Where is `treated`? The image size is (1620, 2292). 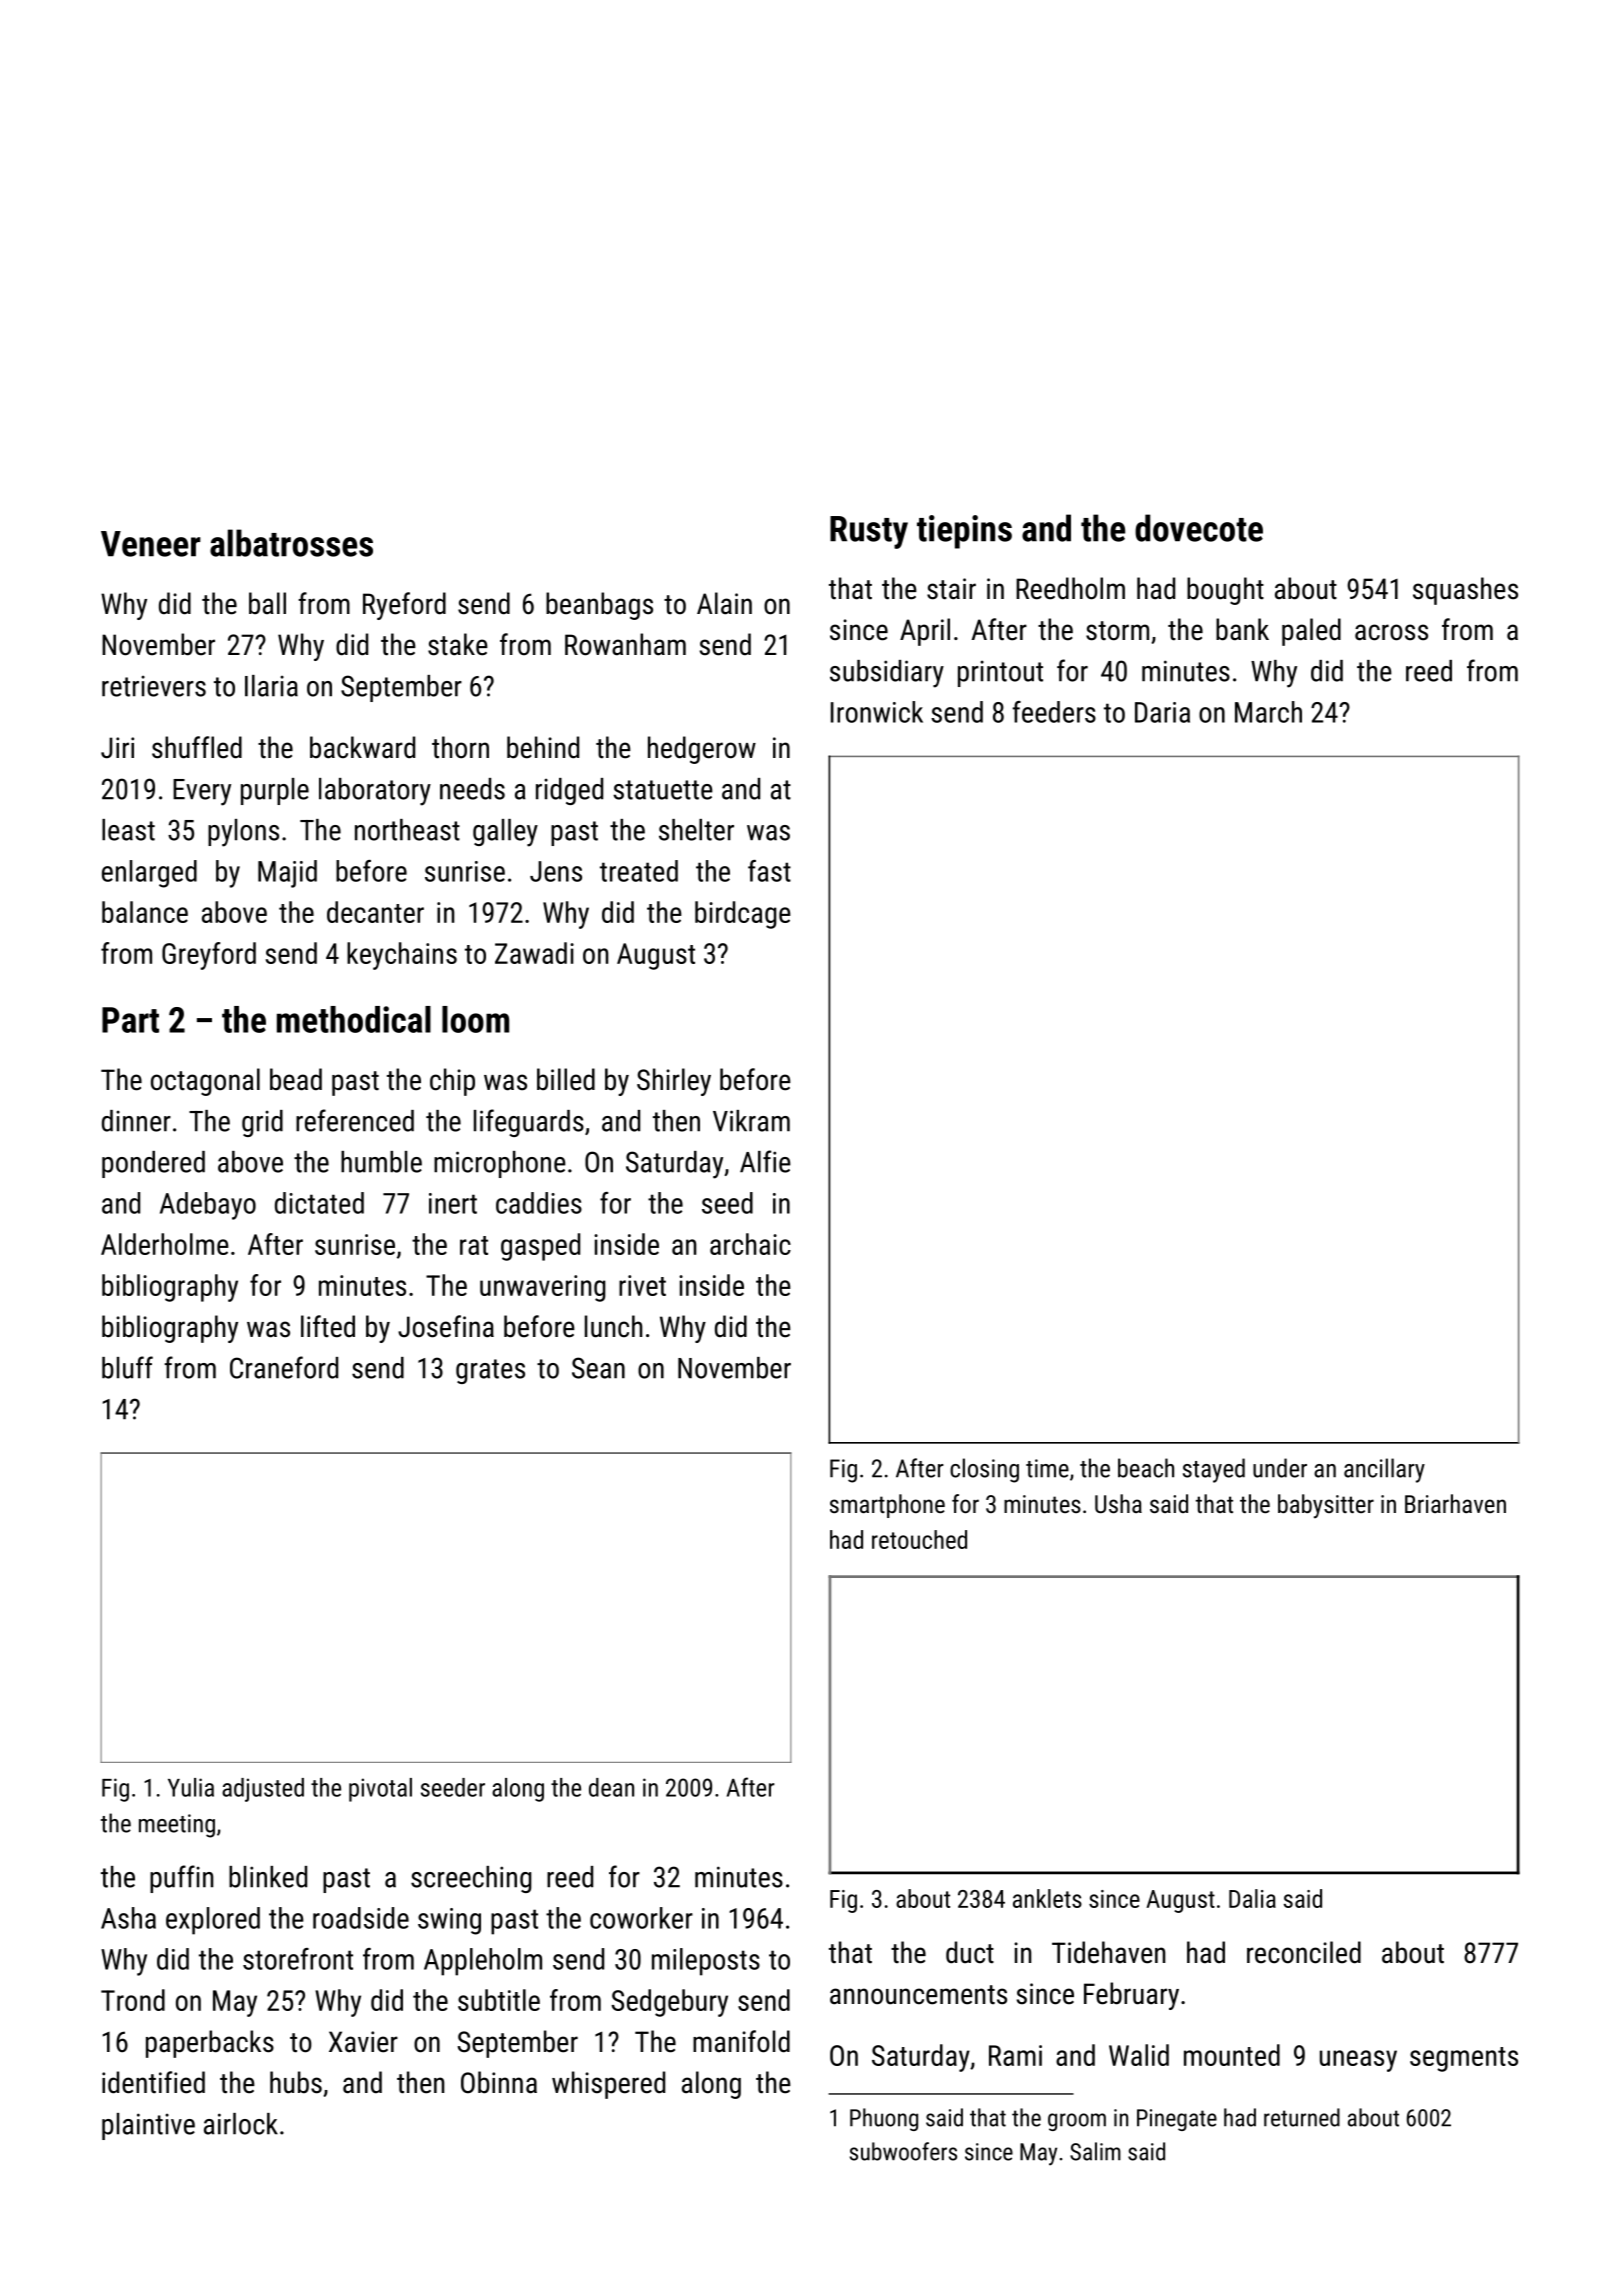 treated is located at coordinates (639, 871).
